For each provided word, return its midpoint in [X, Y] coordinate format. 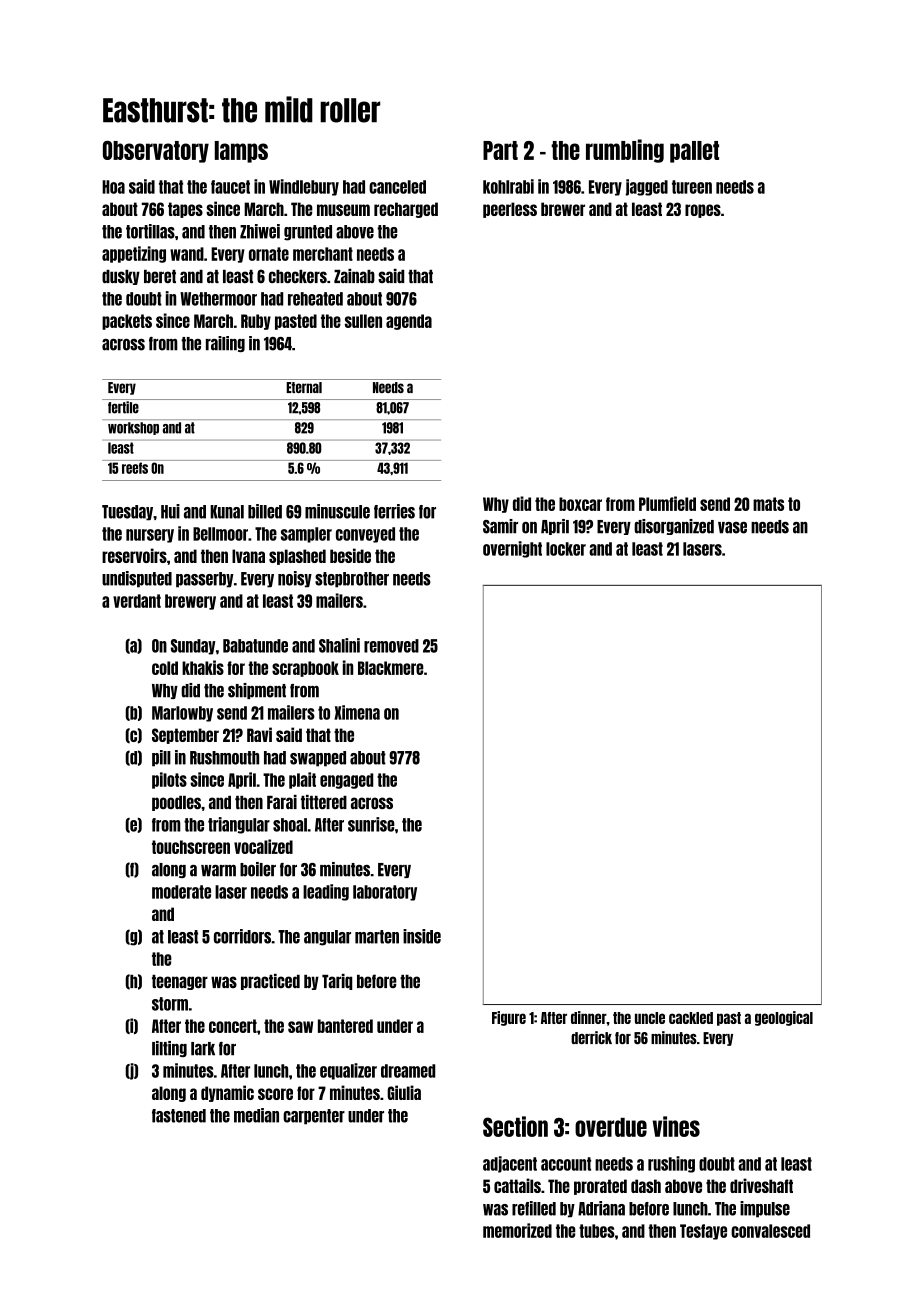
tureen [692, 187]
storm [170, 1004]
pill [161, 758]
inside [422, 936]
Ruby [256, 322]
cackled [691, 1018]
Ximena [357, 712]
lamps [241, 152]
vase [732, 528]
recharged [406, 210]
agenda [409, 322]
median [256, 1115]
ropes [703, 211]
